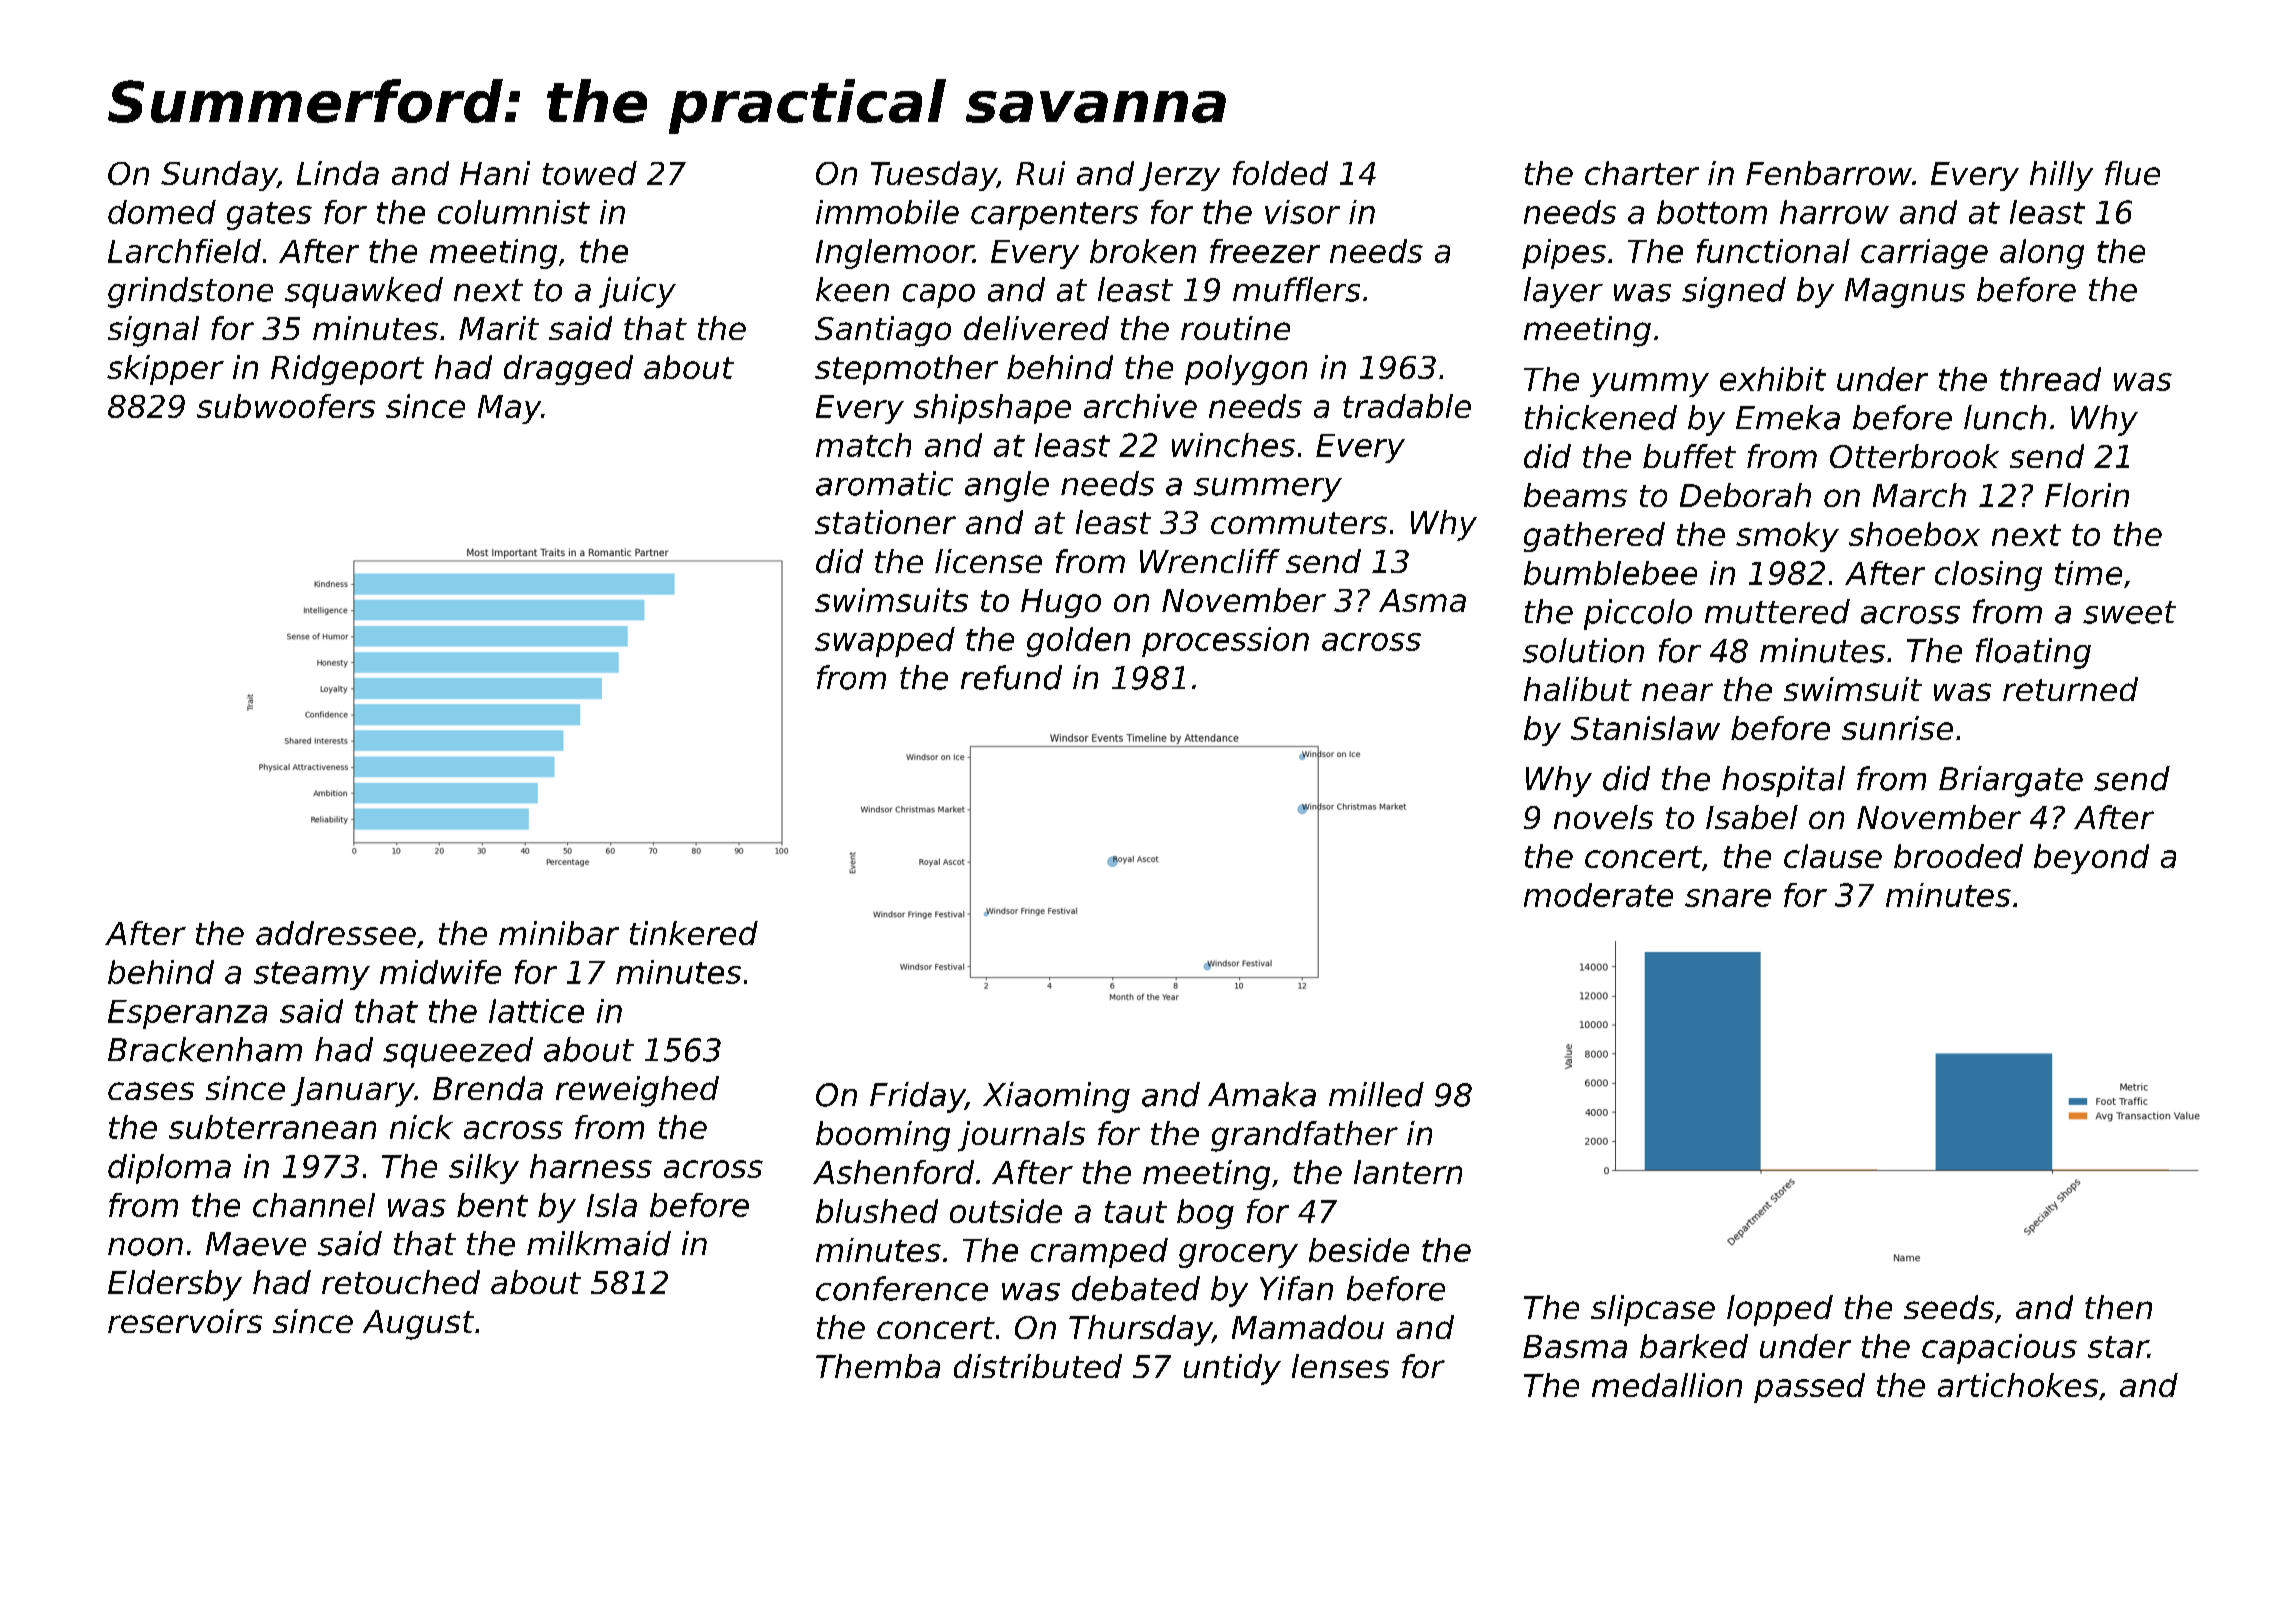  What do you see at coordinates (1011, 677) in the screenshot?
I see `refund` at bounding box center [1011, 677].
